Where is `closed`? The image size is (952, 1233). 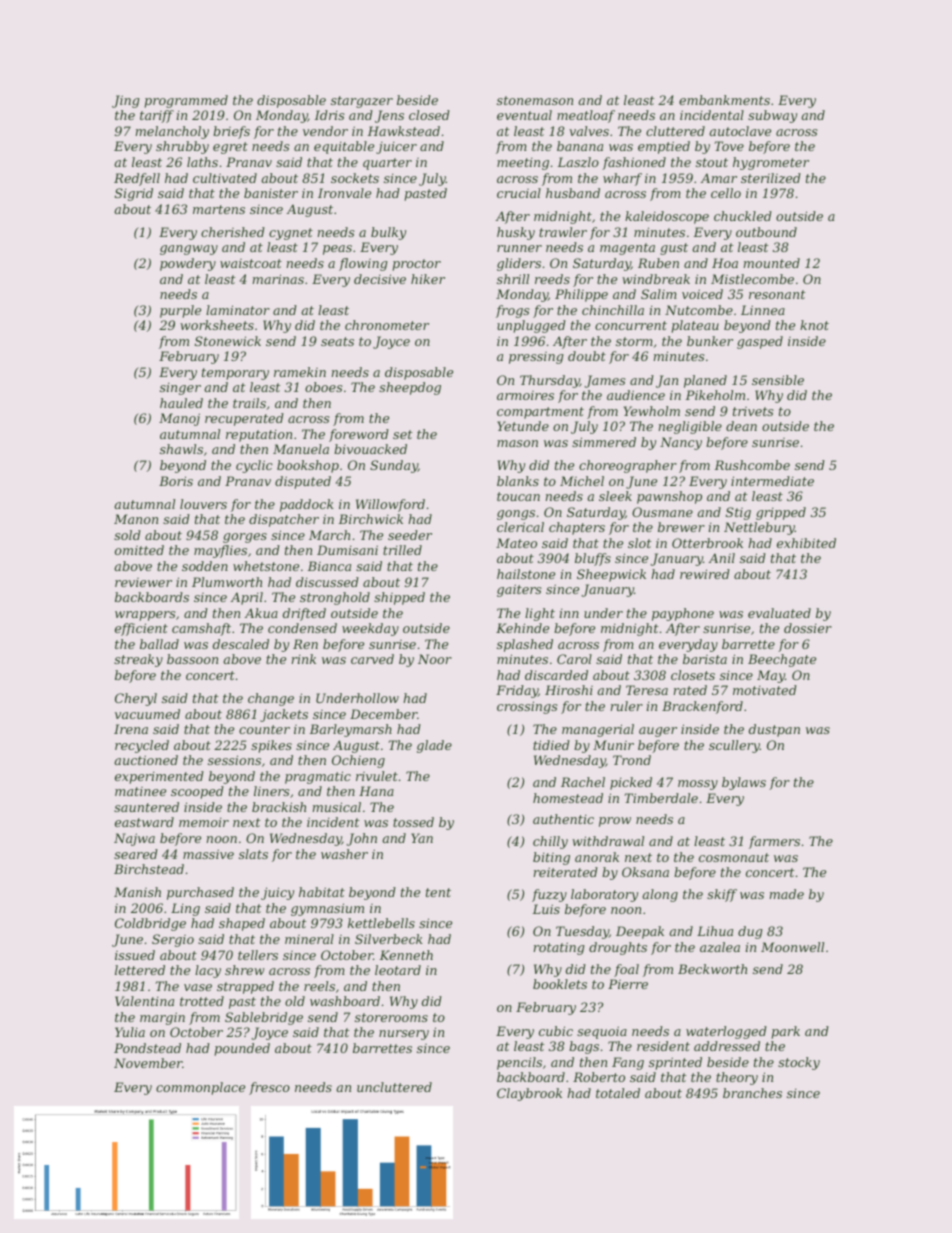 closed is located at coordinates (429, 115).
